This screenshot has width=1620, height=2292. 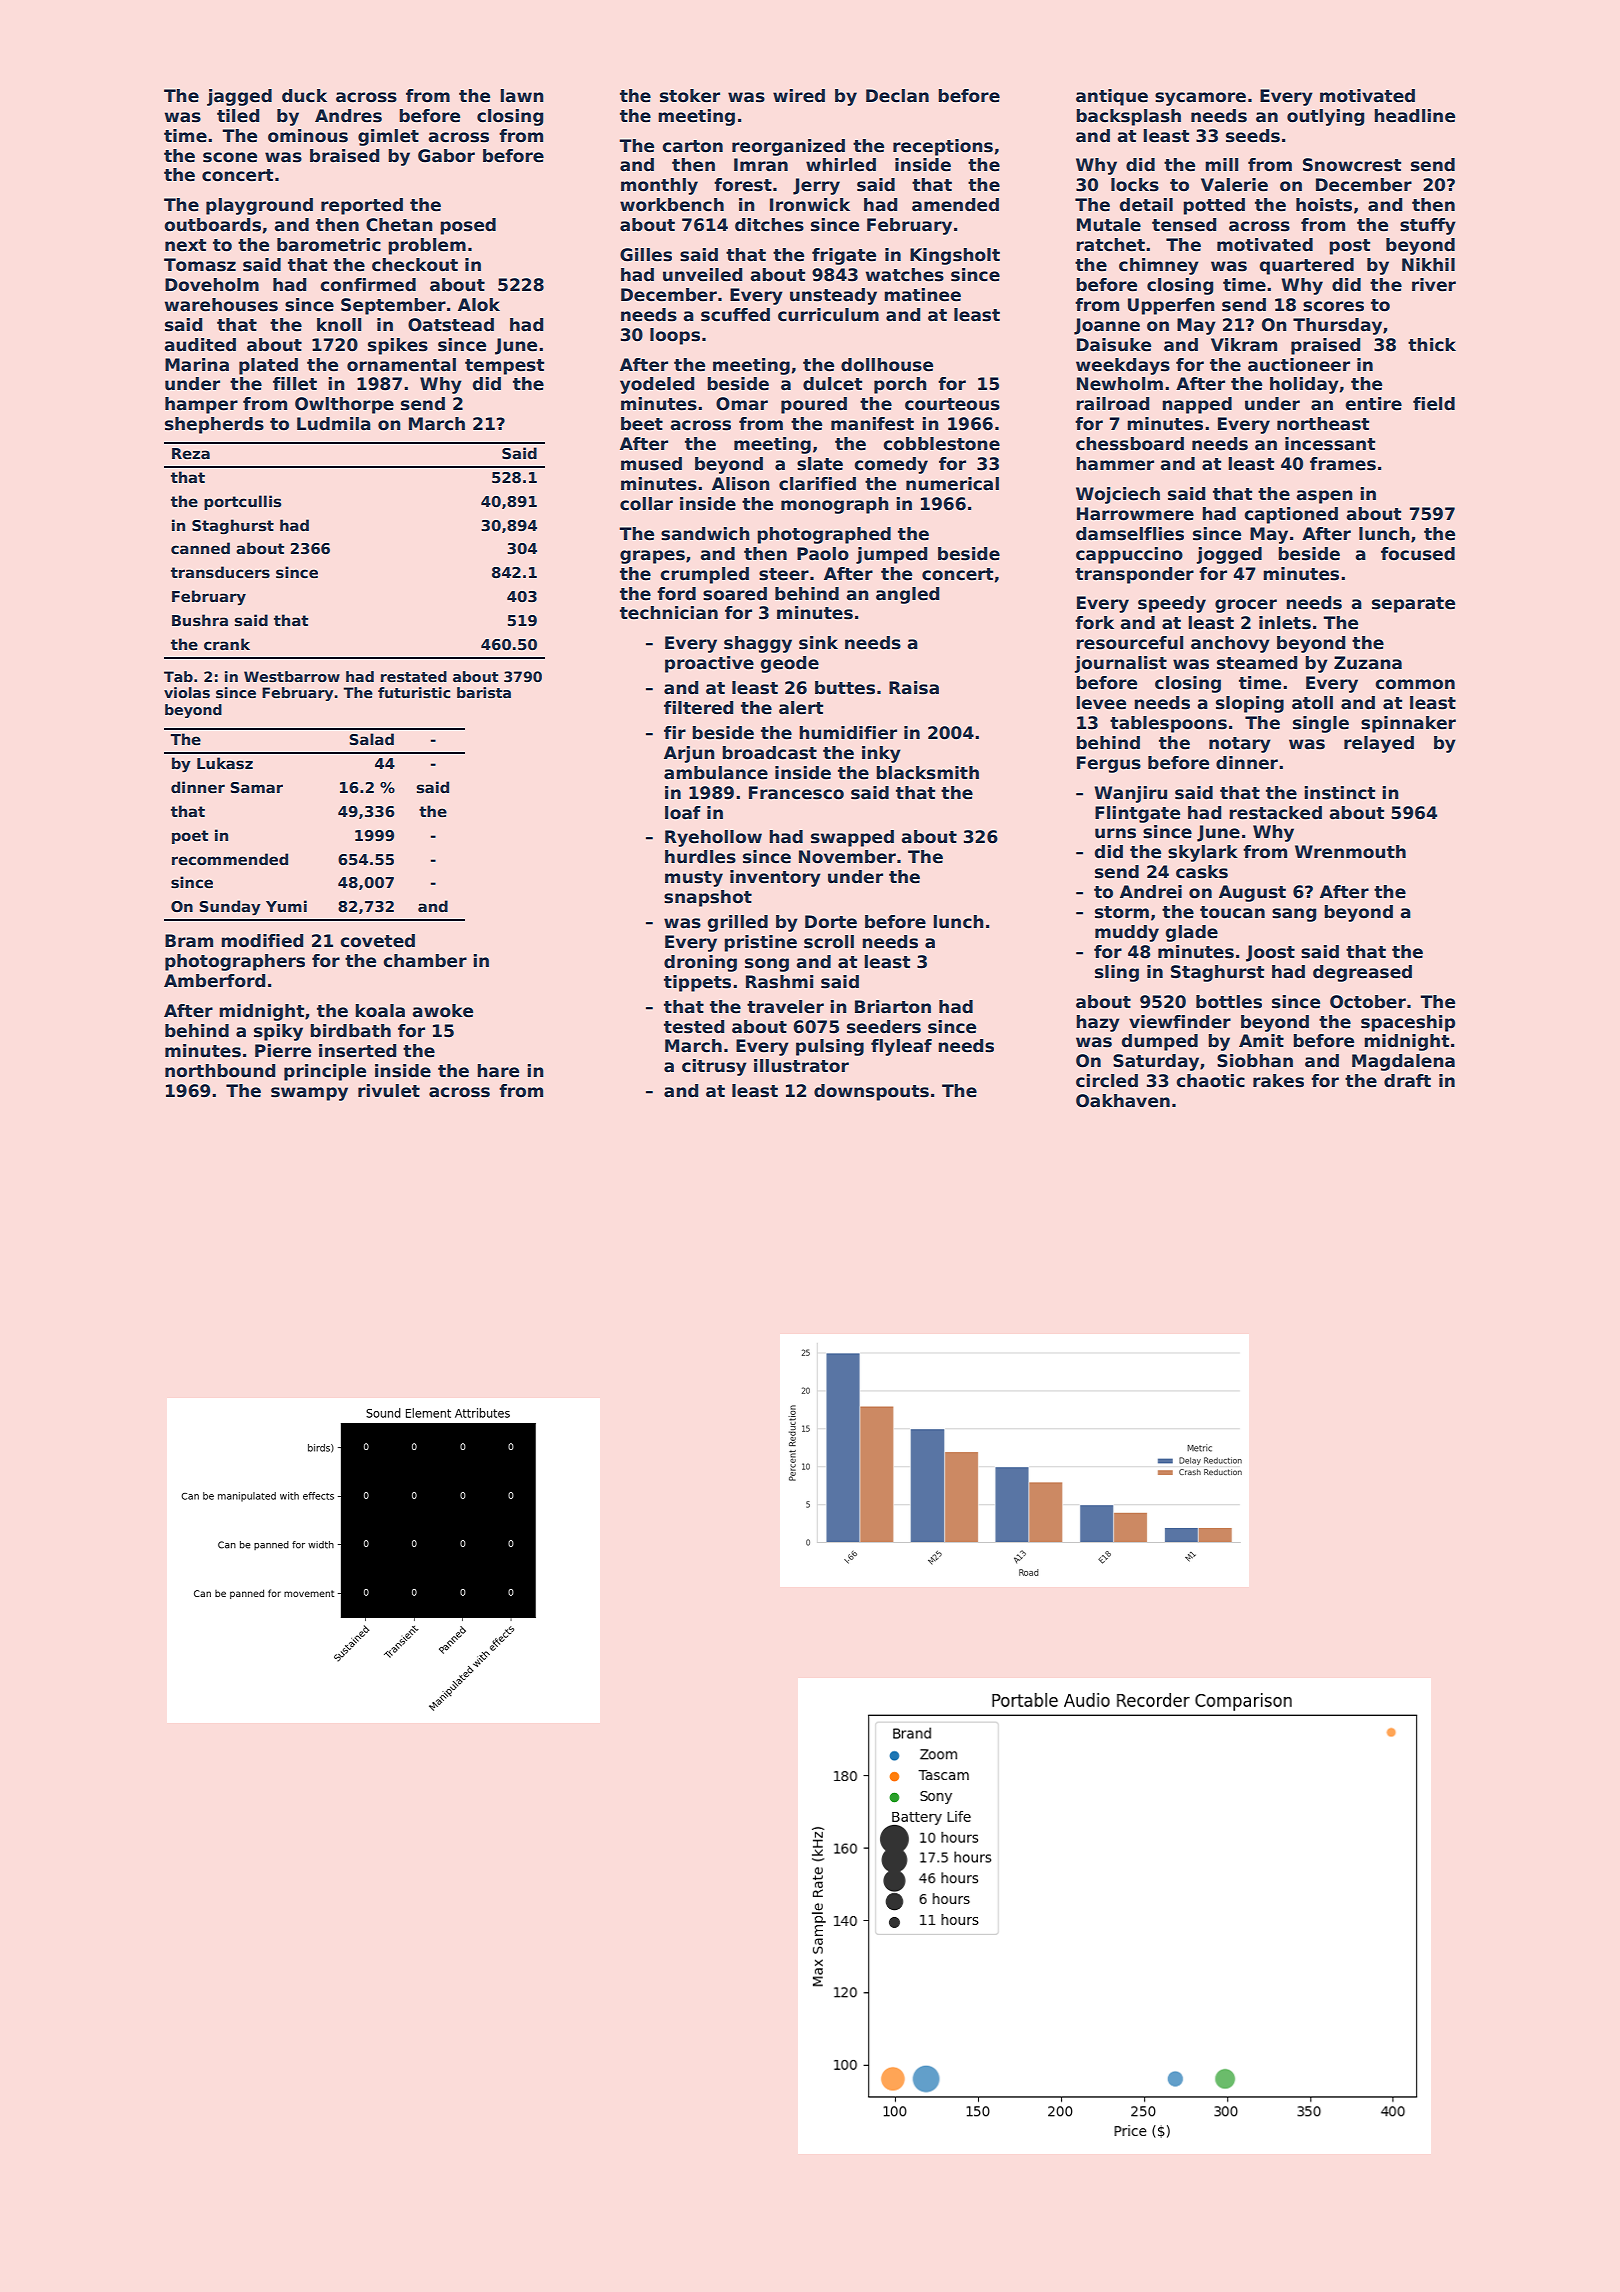 What do you see at coordinates (943, 147) in the screenshot?
I see `receptions` at bounding box center [943, 147].
